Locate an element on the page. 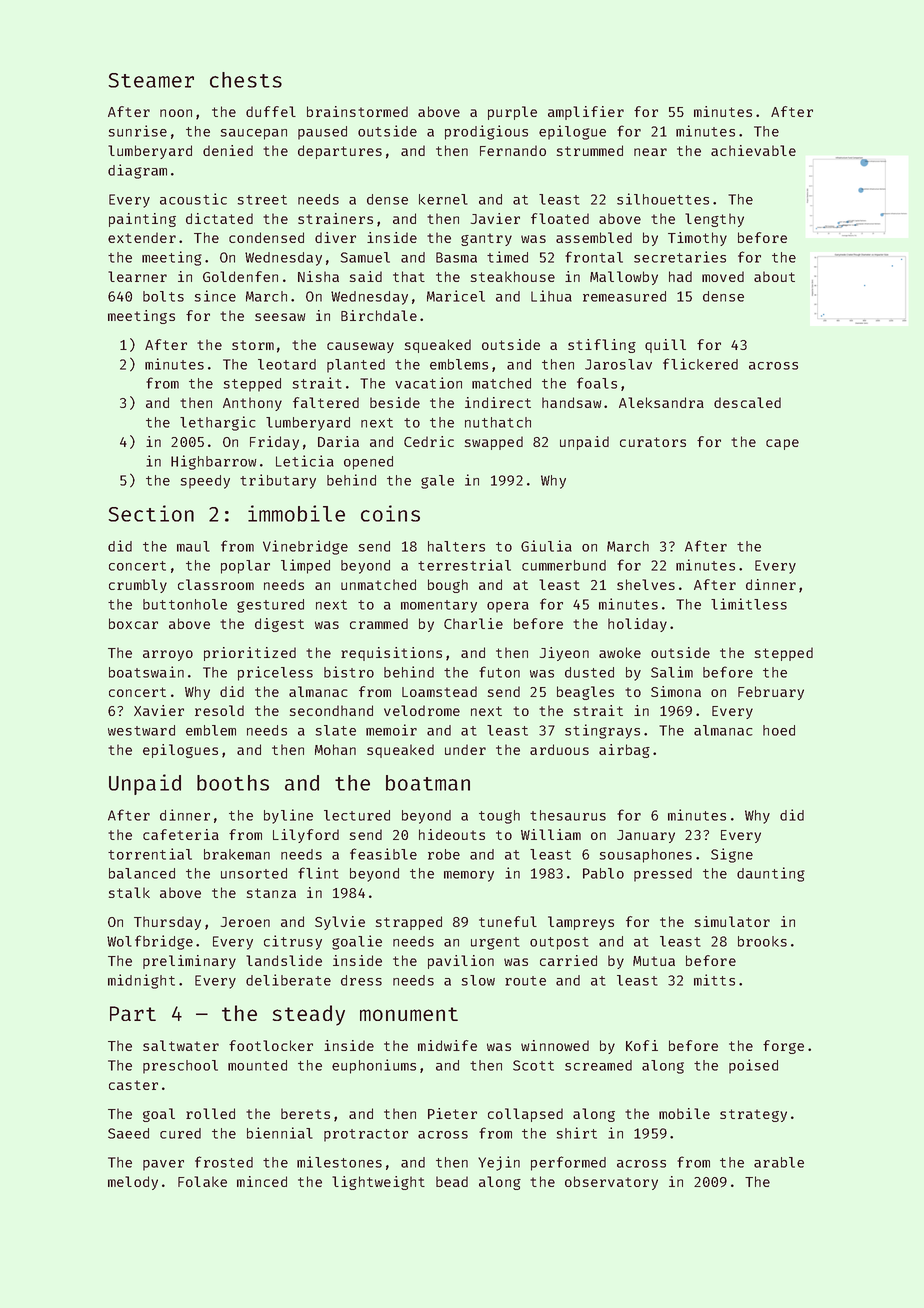 The image size is (924, 1308). resold is located at coordinates (219, 710).
